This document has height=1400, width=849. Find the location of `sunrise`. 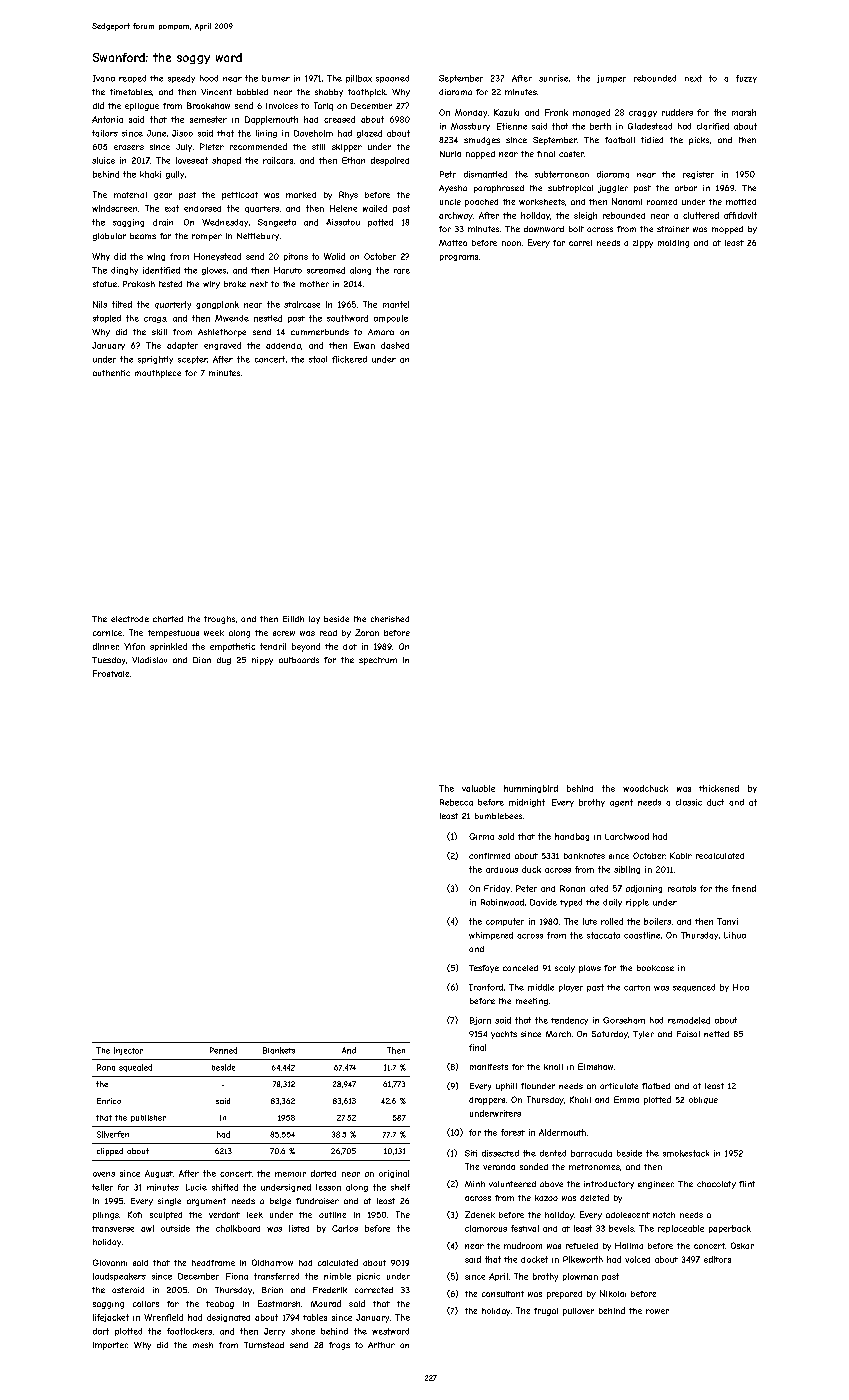

sunrise is located at coordinates (553, 78).
